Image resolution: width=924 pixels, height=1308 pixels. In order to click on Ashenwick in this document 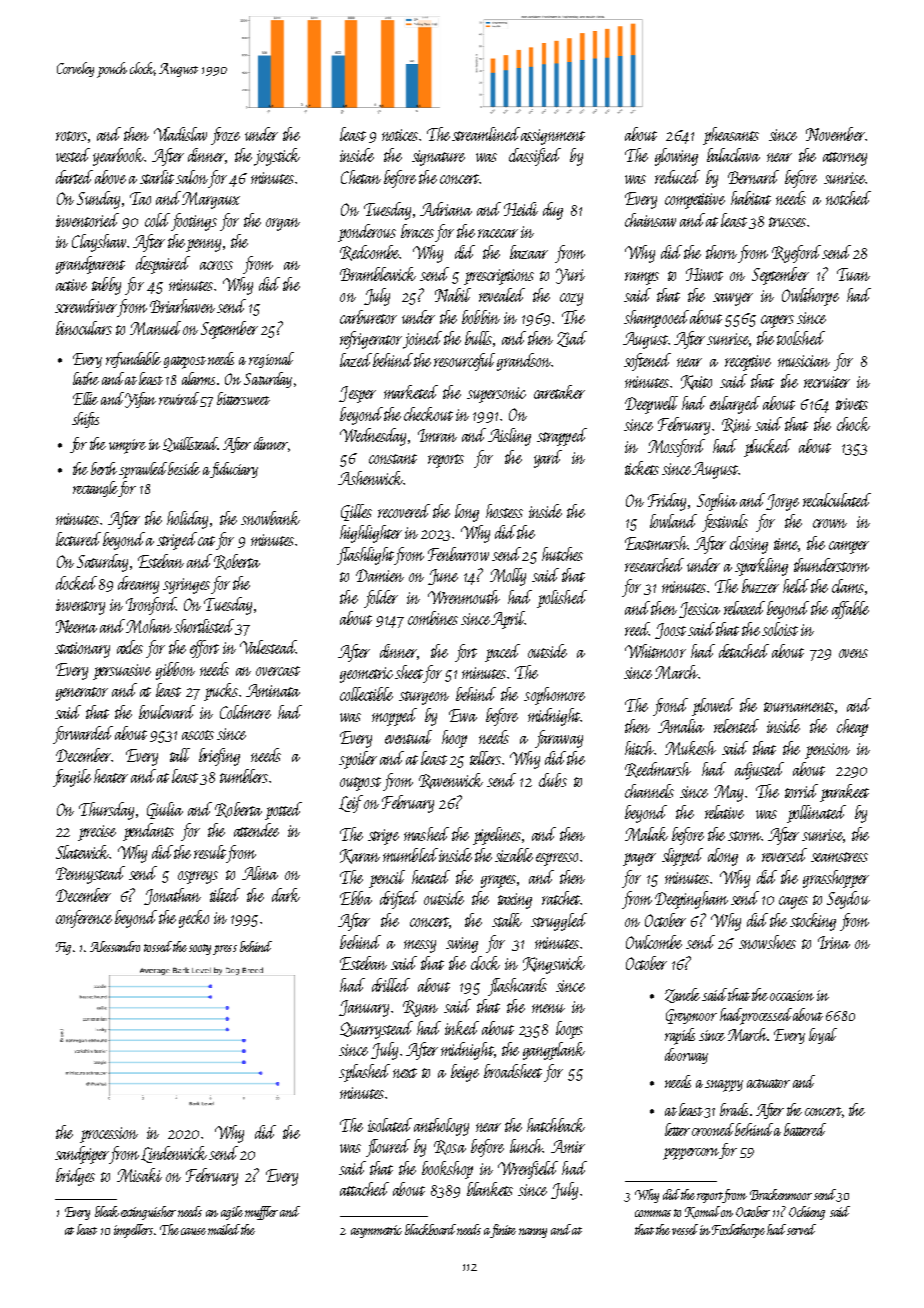, I will do `click(371, 478)`.
